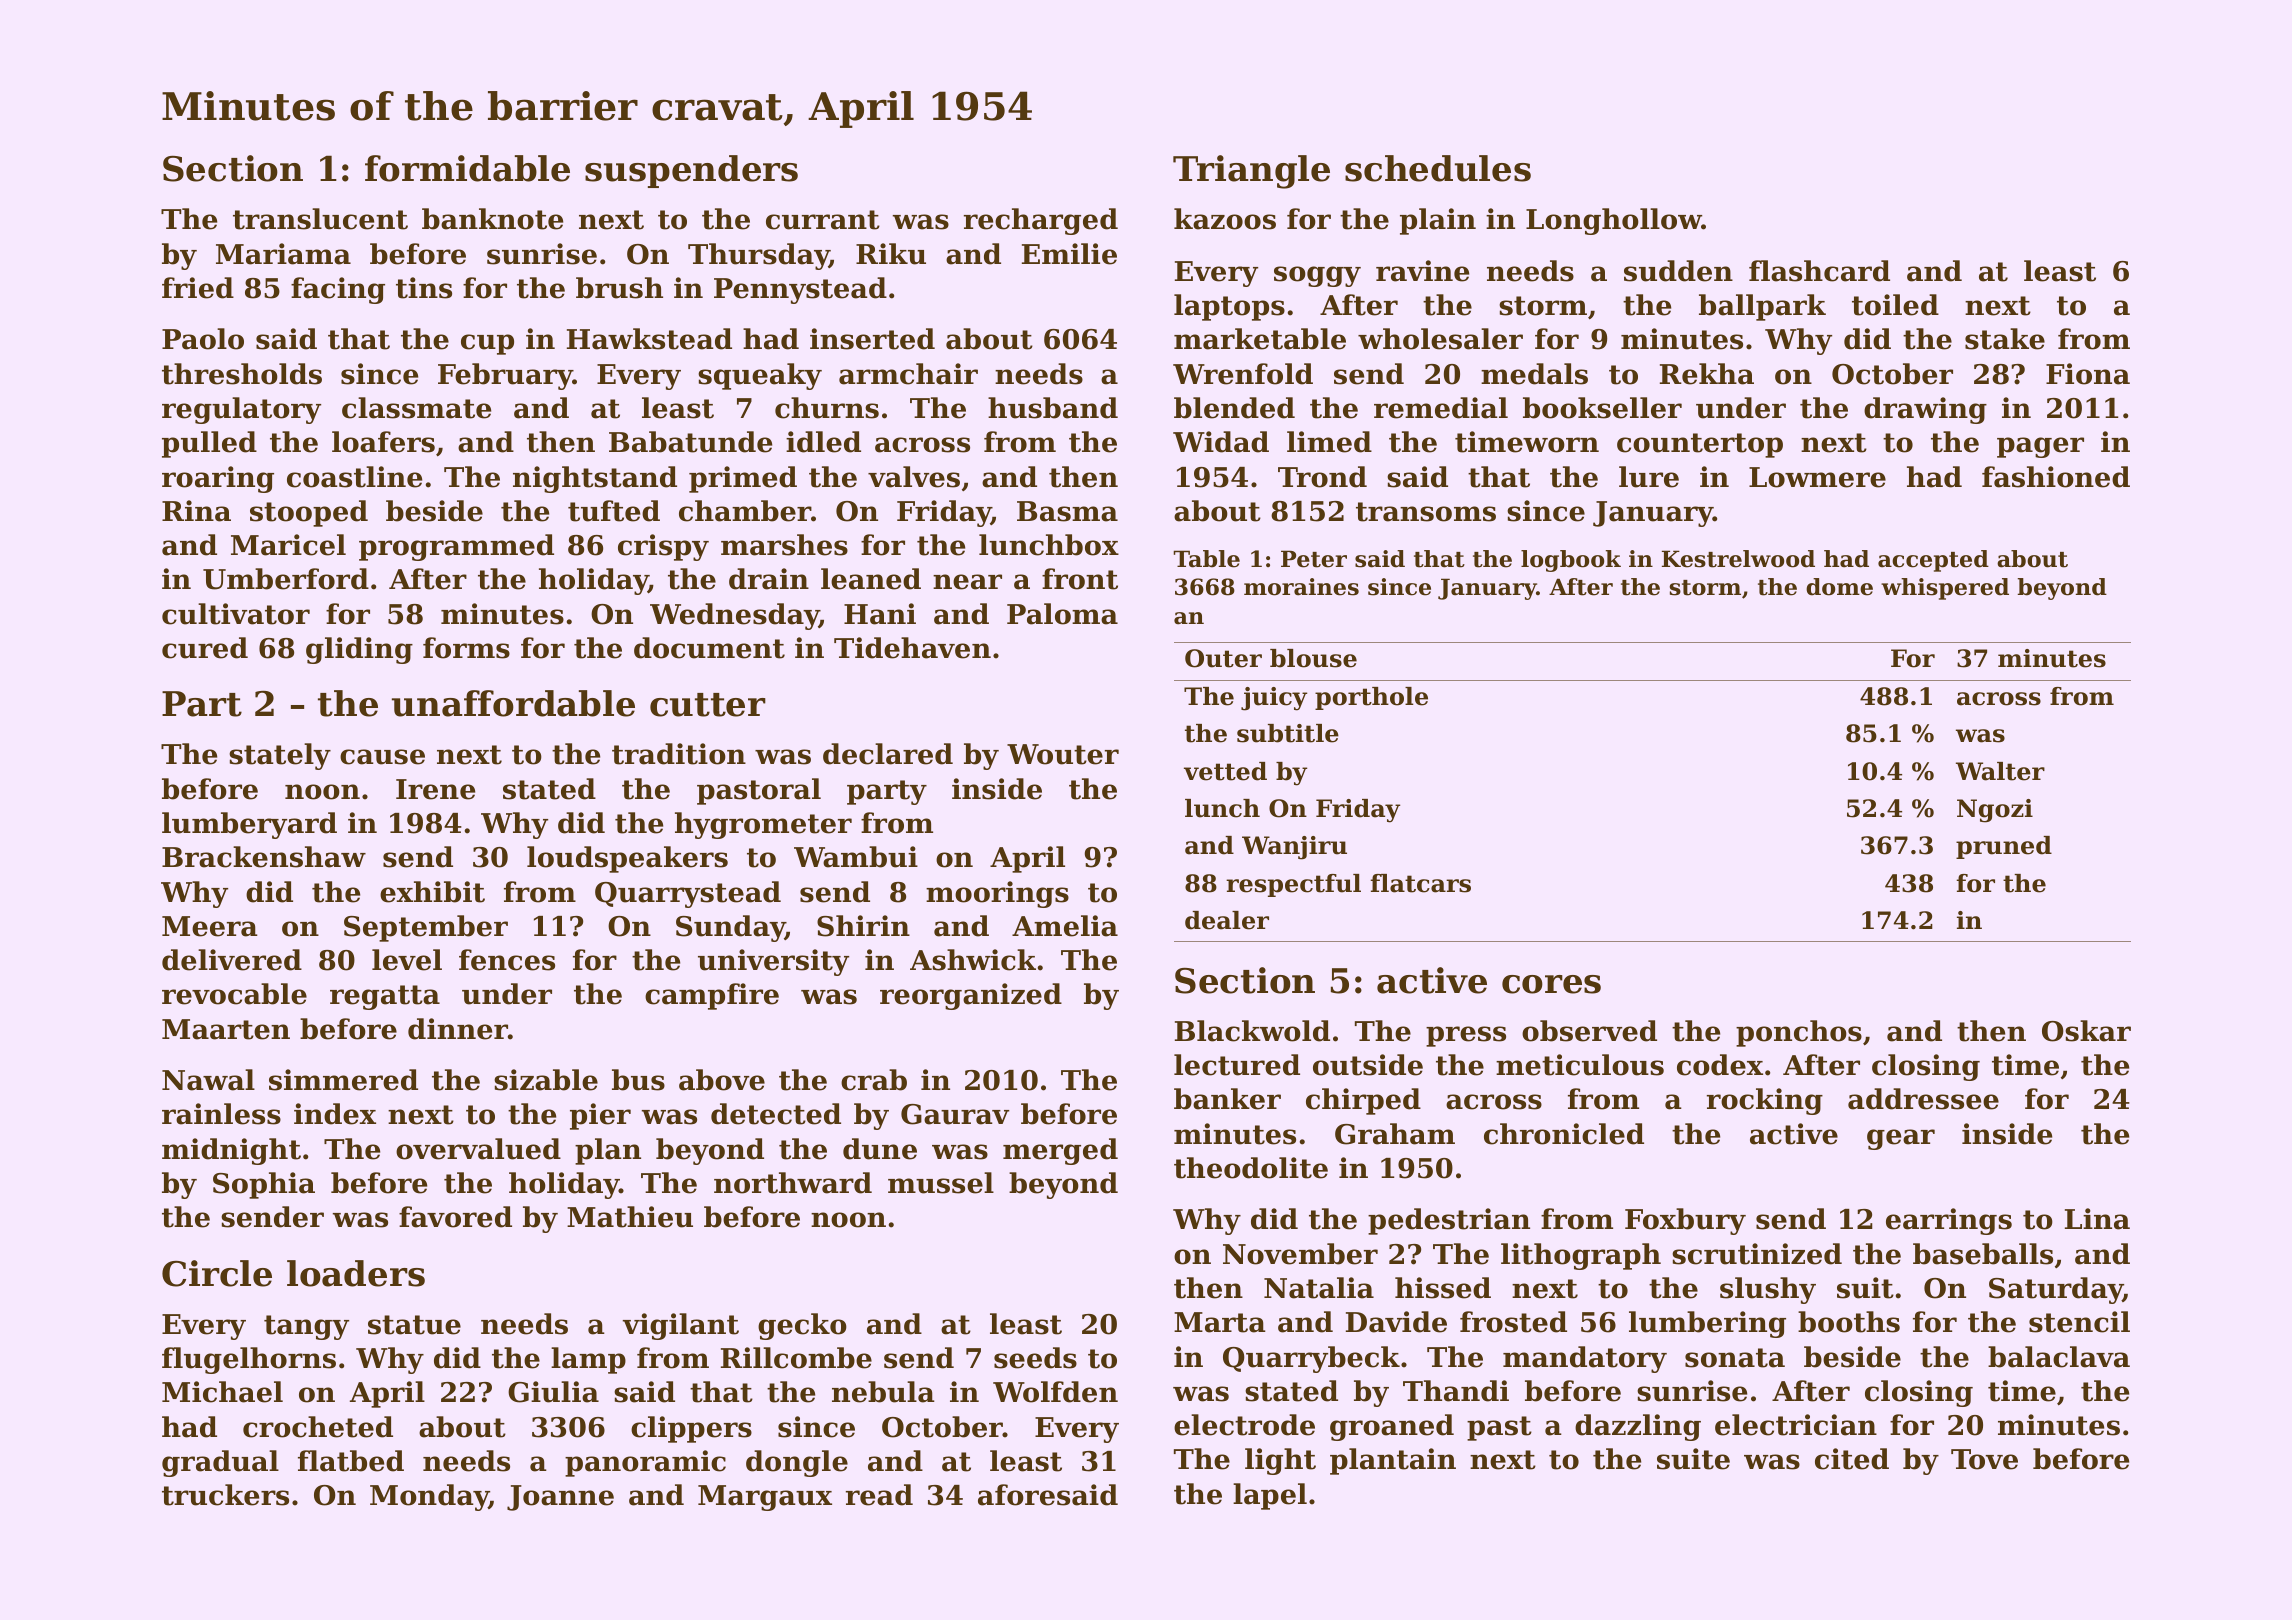 The height and width of the document is (1620, 2292). Describe the element at coordinates (560, 1498) in the document. I see `Joanne` at that location.
